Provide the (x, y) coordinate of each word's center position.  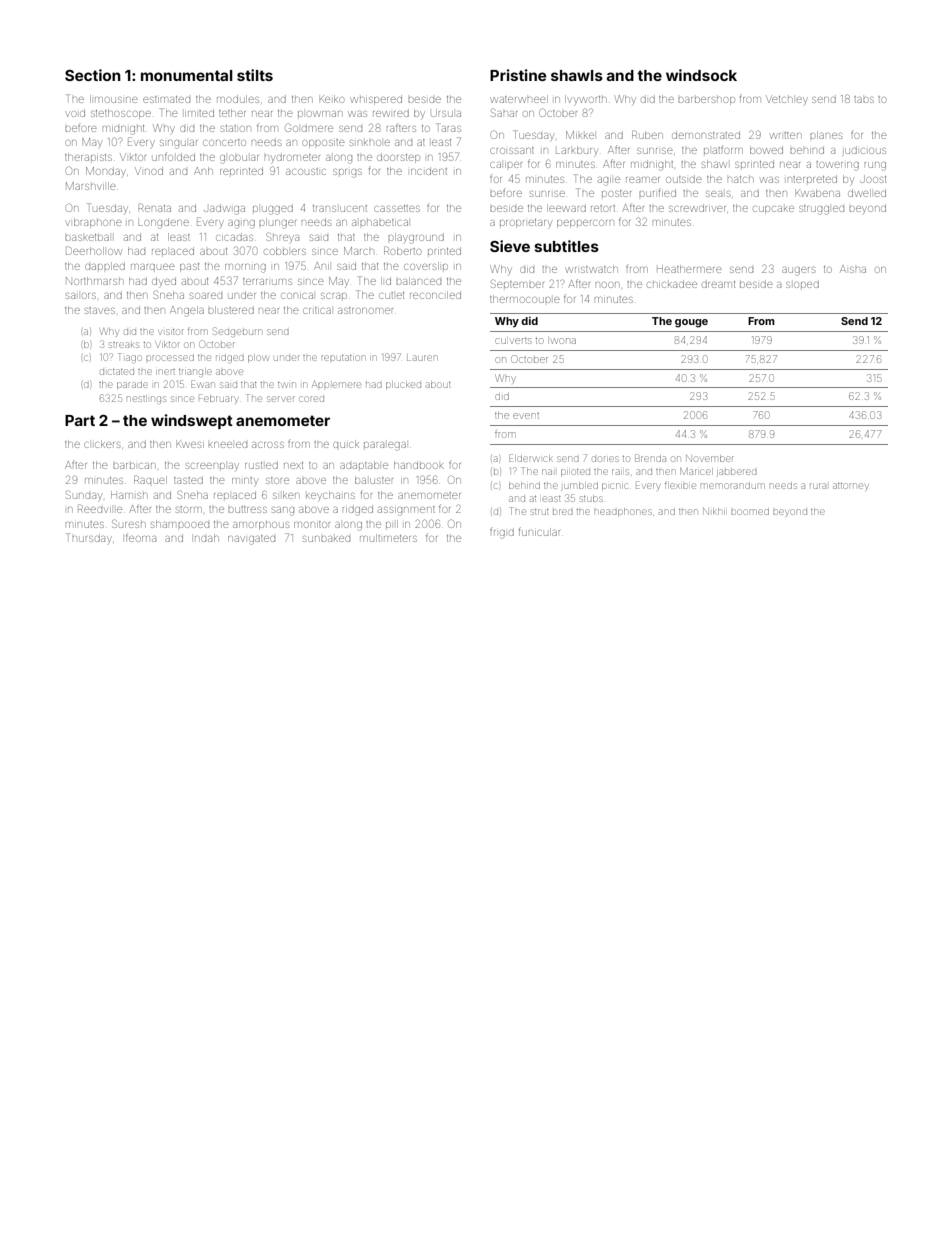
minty (245, 481)
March (359, 251)
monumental (187, 75)
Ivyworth (585, 100)
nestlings (146, 399)
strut (540, 512)
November (710, 458)
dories (605, 459)
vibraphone (93, 223)
